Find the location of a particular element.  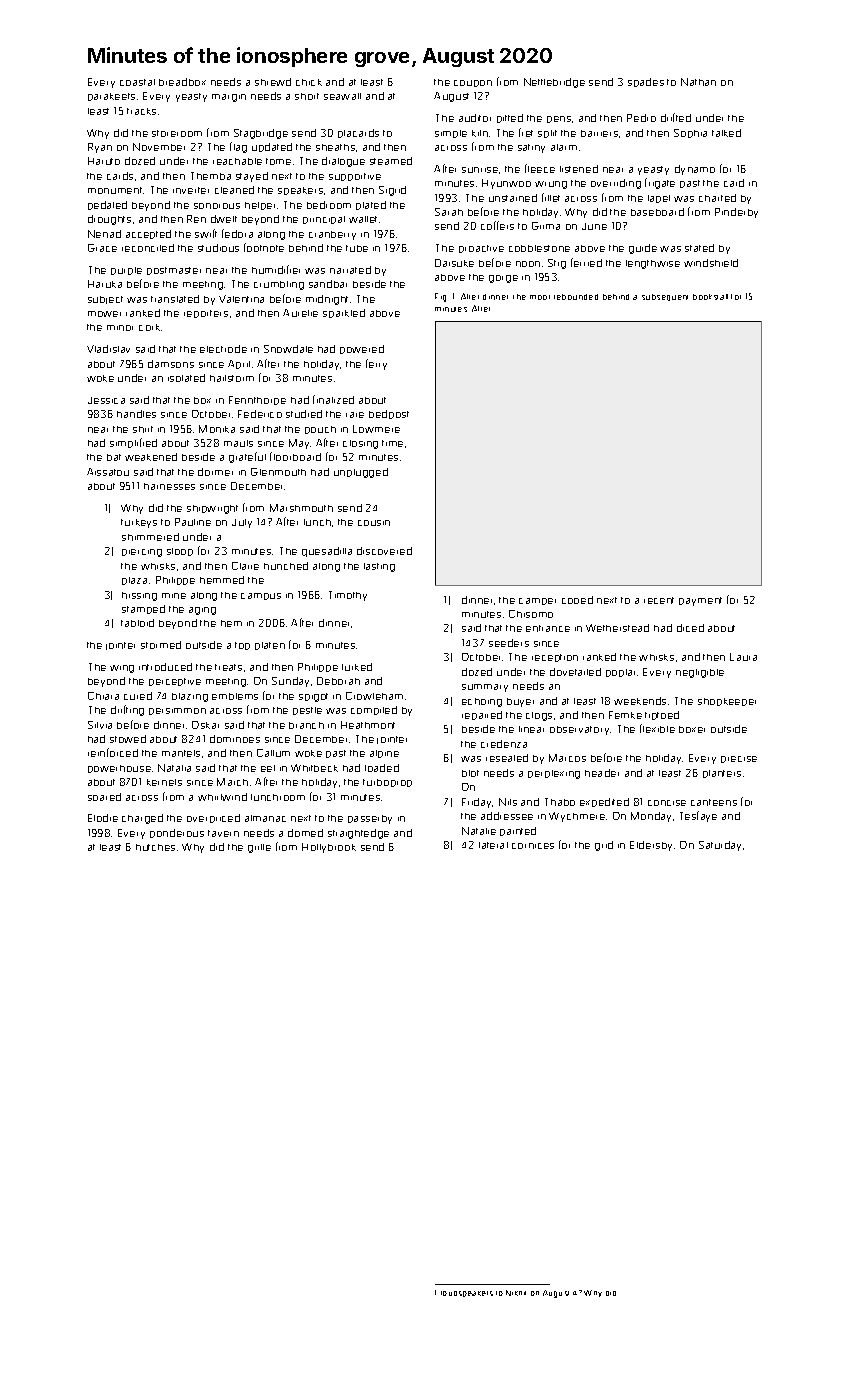

seawall is located at coordinates (342, 96).
